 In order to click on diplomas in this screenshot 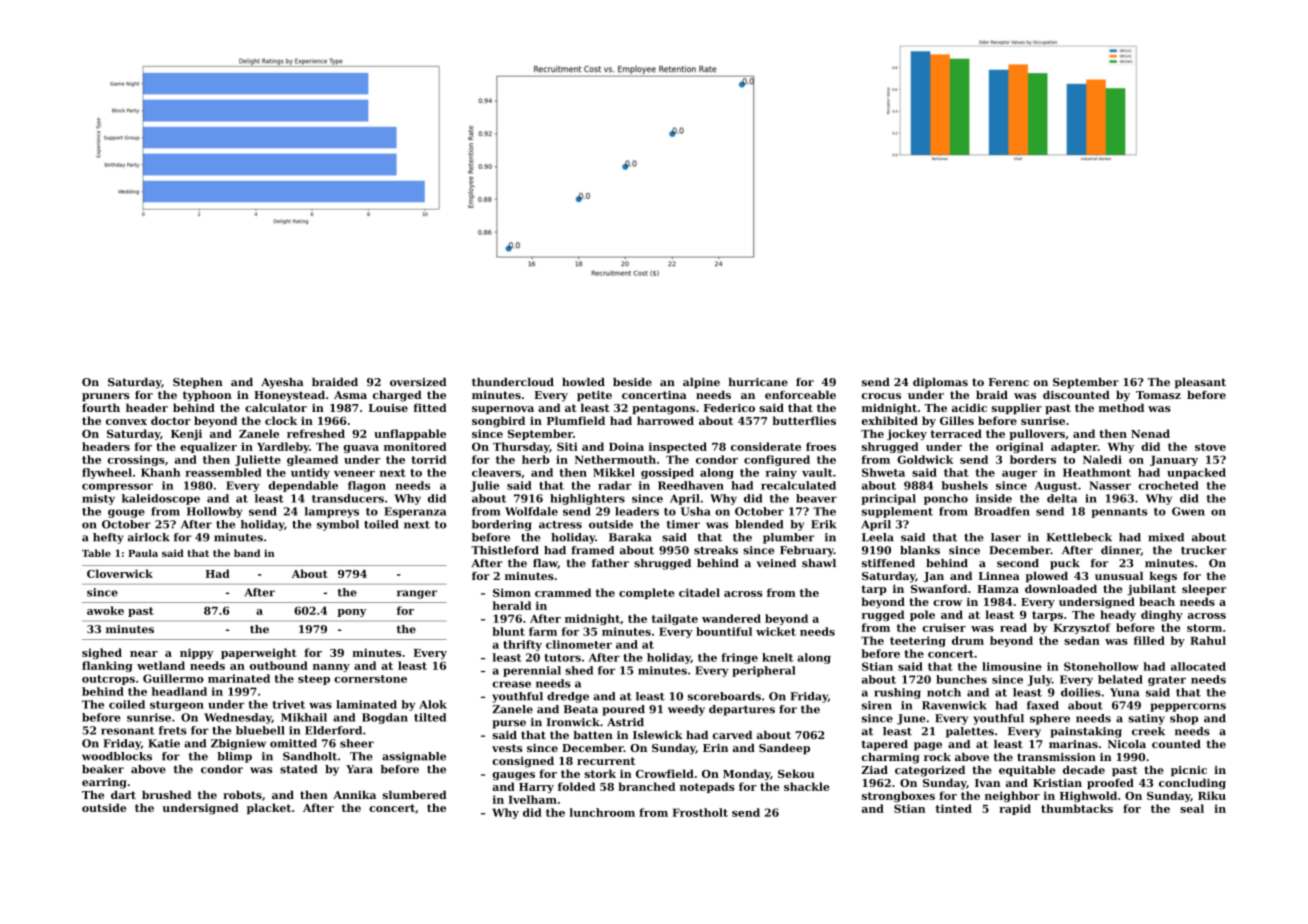, I will do `click(940, 383)`.
